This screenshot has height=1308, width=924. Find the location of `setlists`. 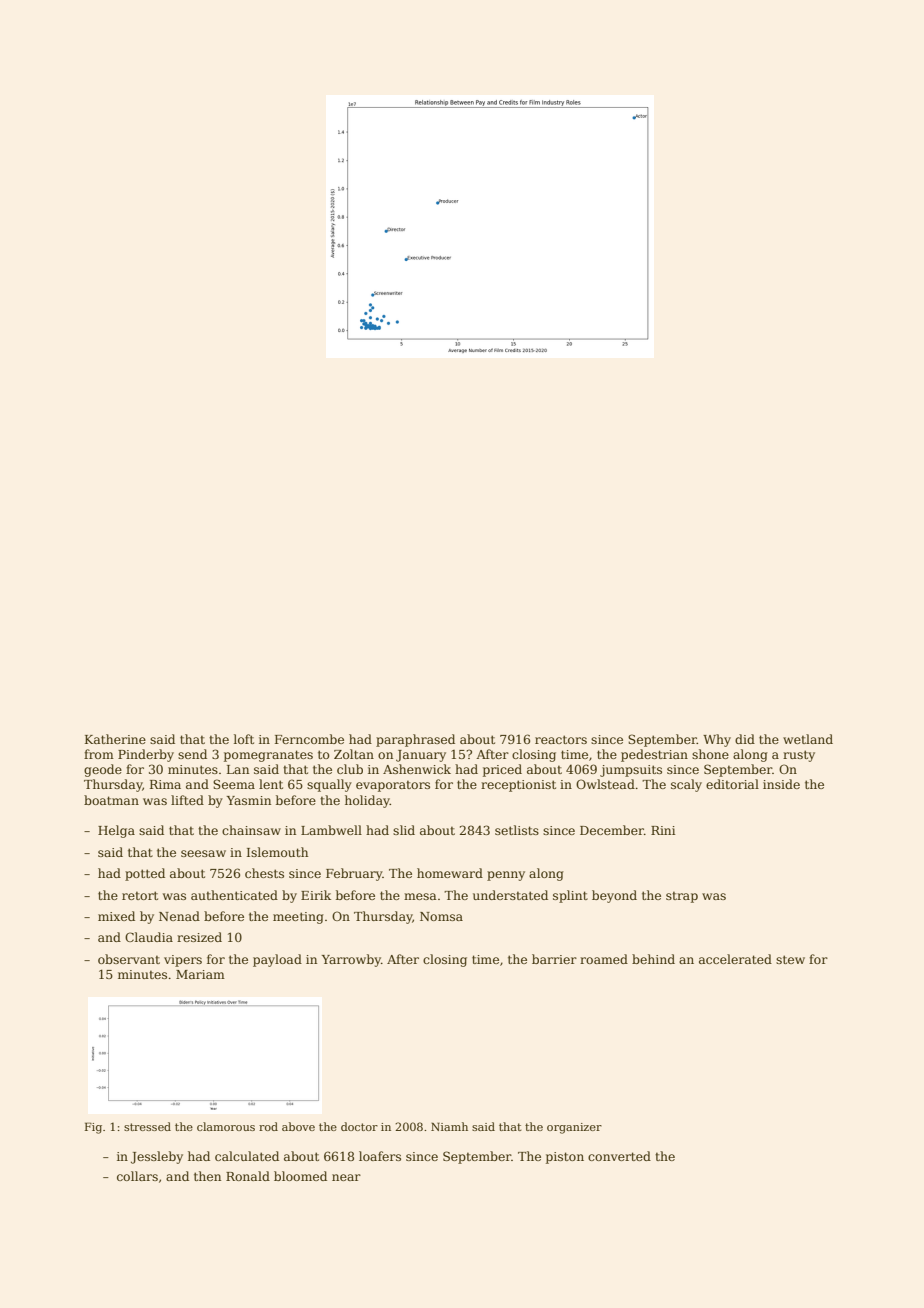

setlists is located at coordinates (517, 830).
